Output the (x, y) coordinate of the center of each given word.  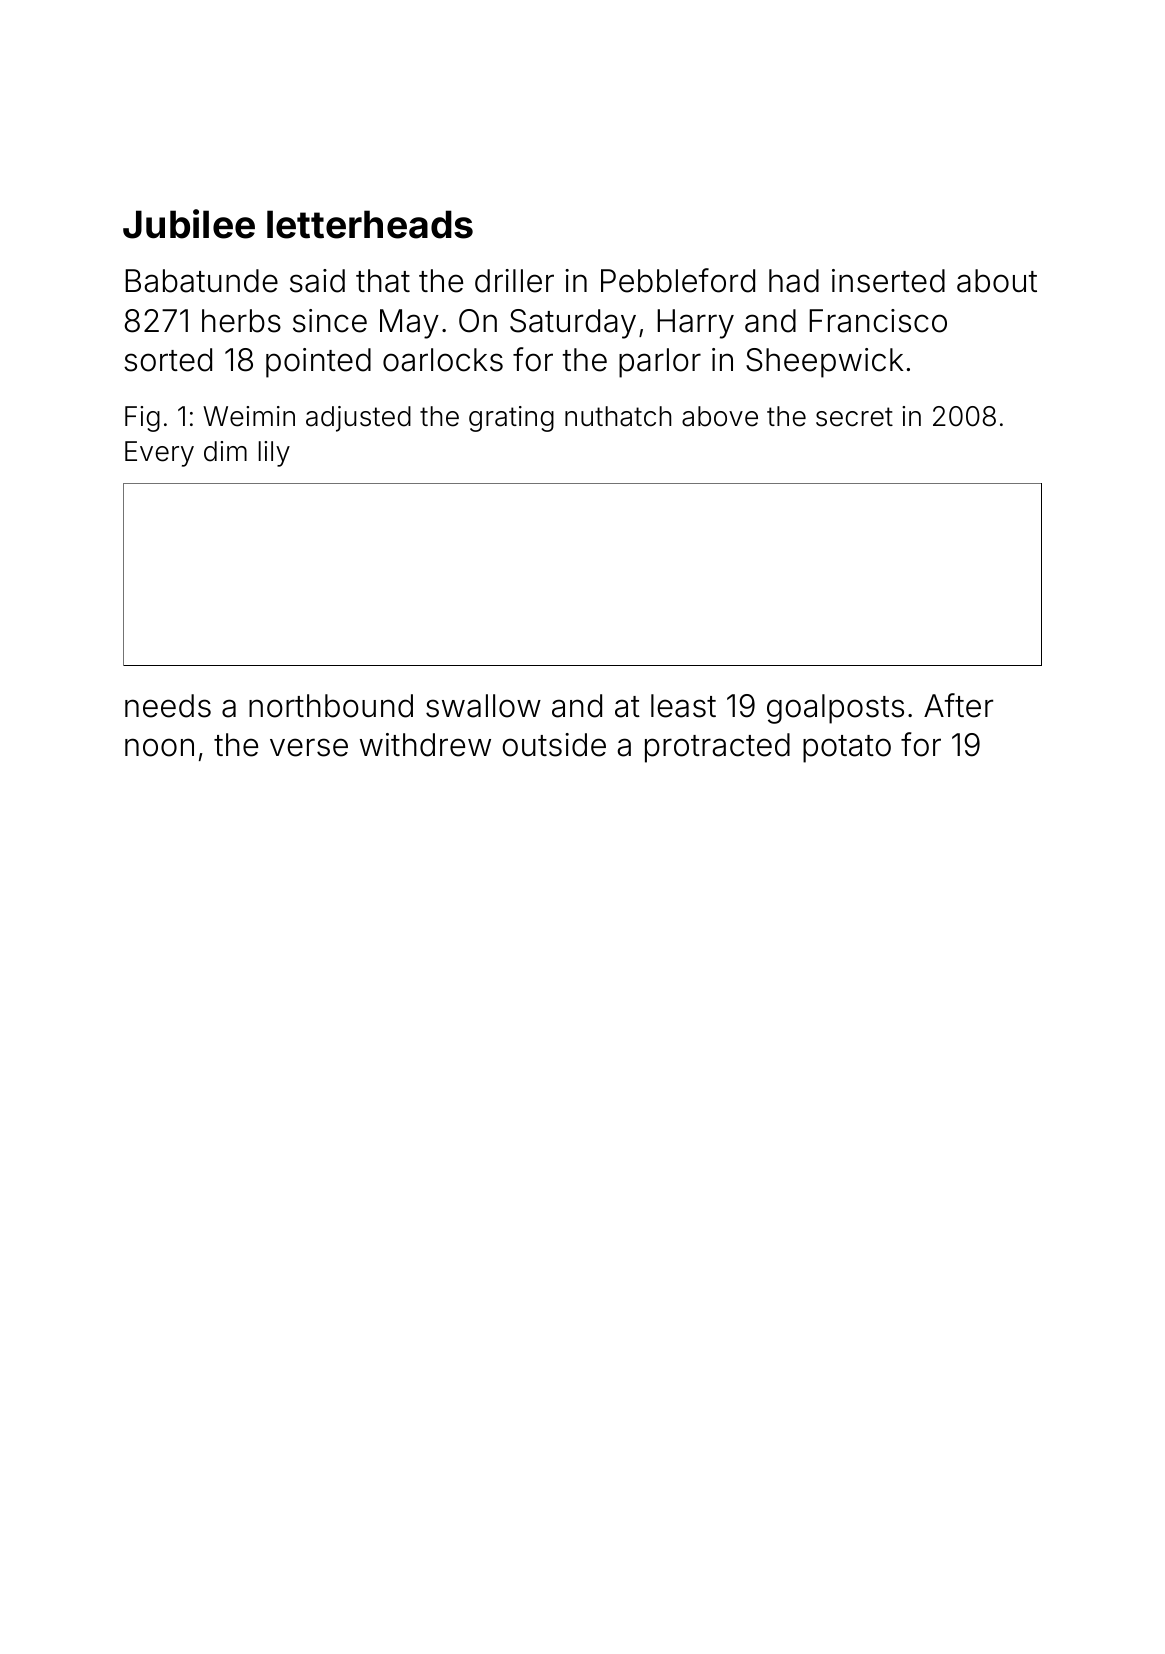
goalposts (835, 709)
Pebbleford (678, 280)
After (958, 705)
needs (168, 706)
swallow (483, 706)
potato (847, 749)
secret (854, 417)
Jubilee (189, 224)
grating (511, 419)
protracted (717, 748)
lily (274, 454)
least (683, 706)
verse (309, 747)
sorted (168, 360)
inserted (888, 281)
